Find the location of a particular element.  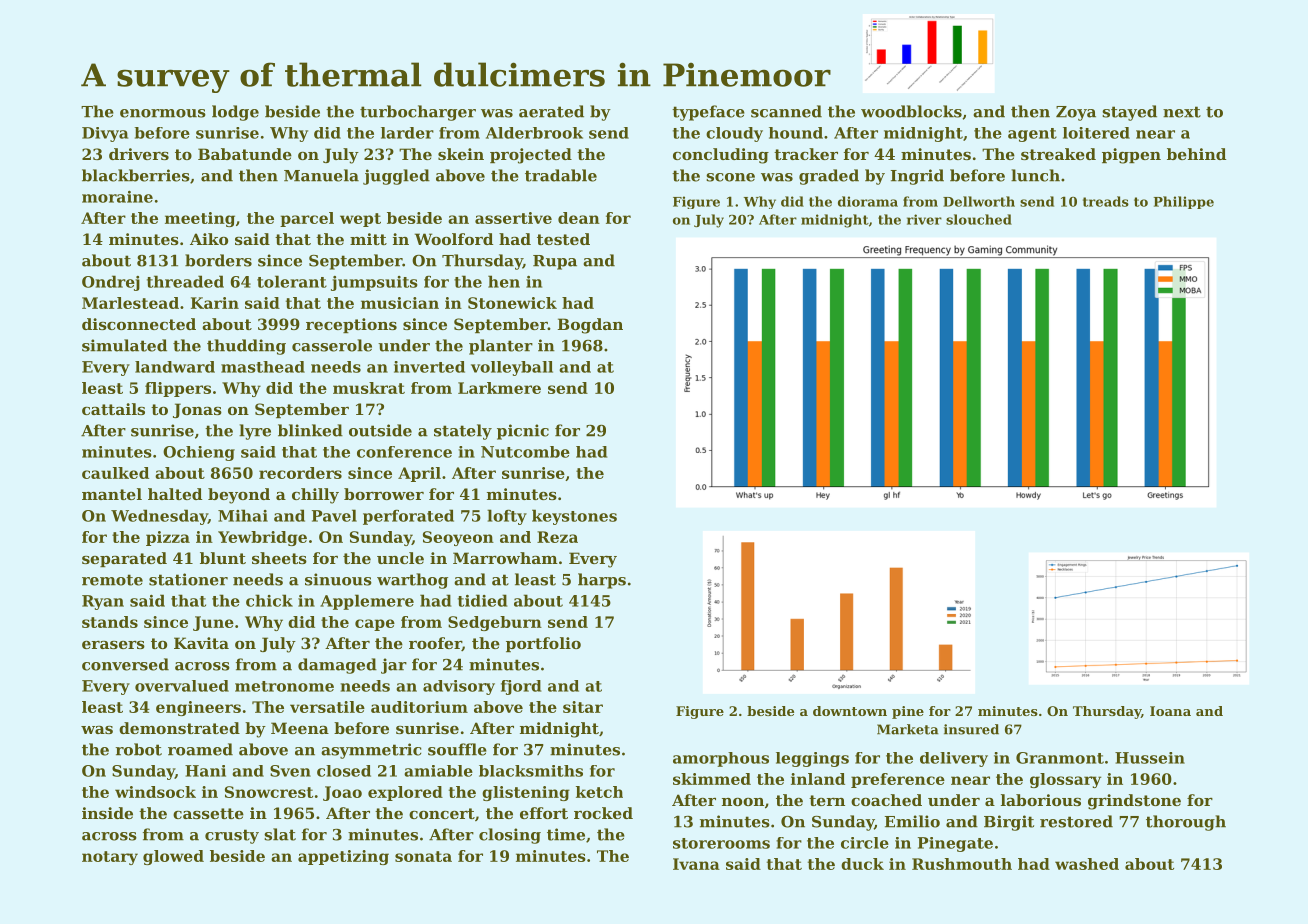

diorama is located at coordinates (868, 201).
